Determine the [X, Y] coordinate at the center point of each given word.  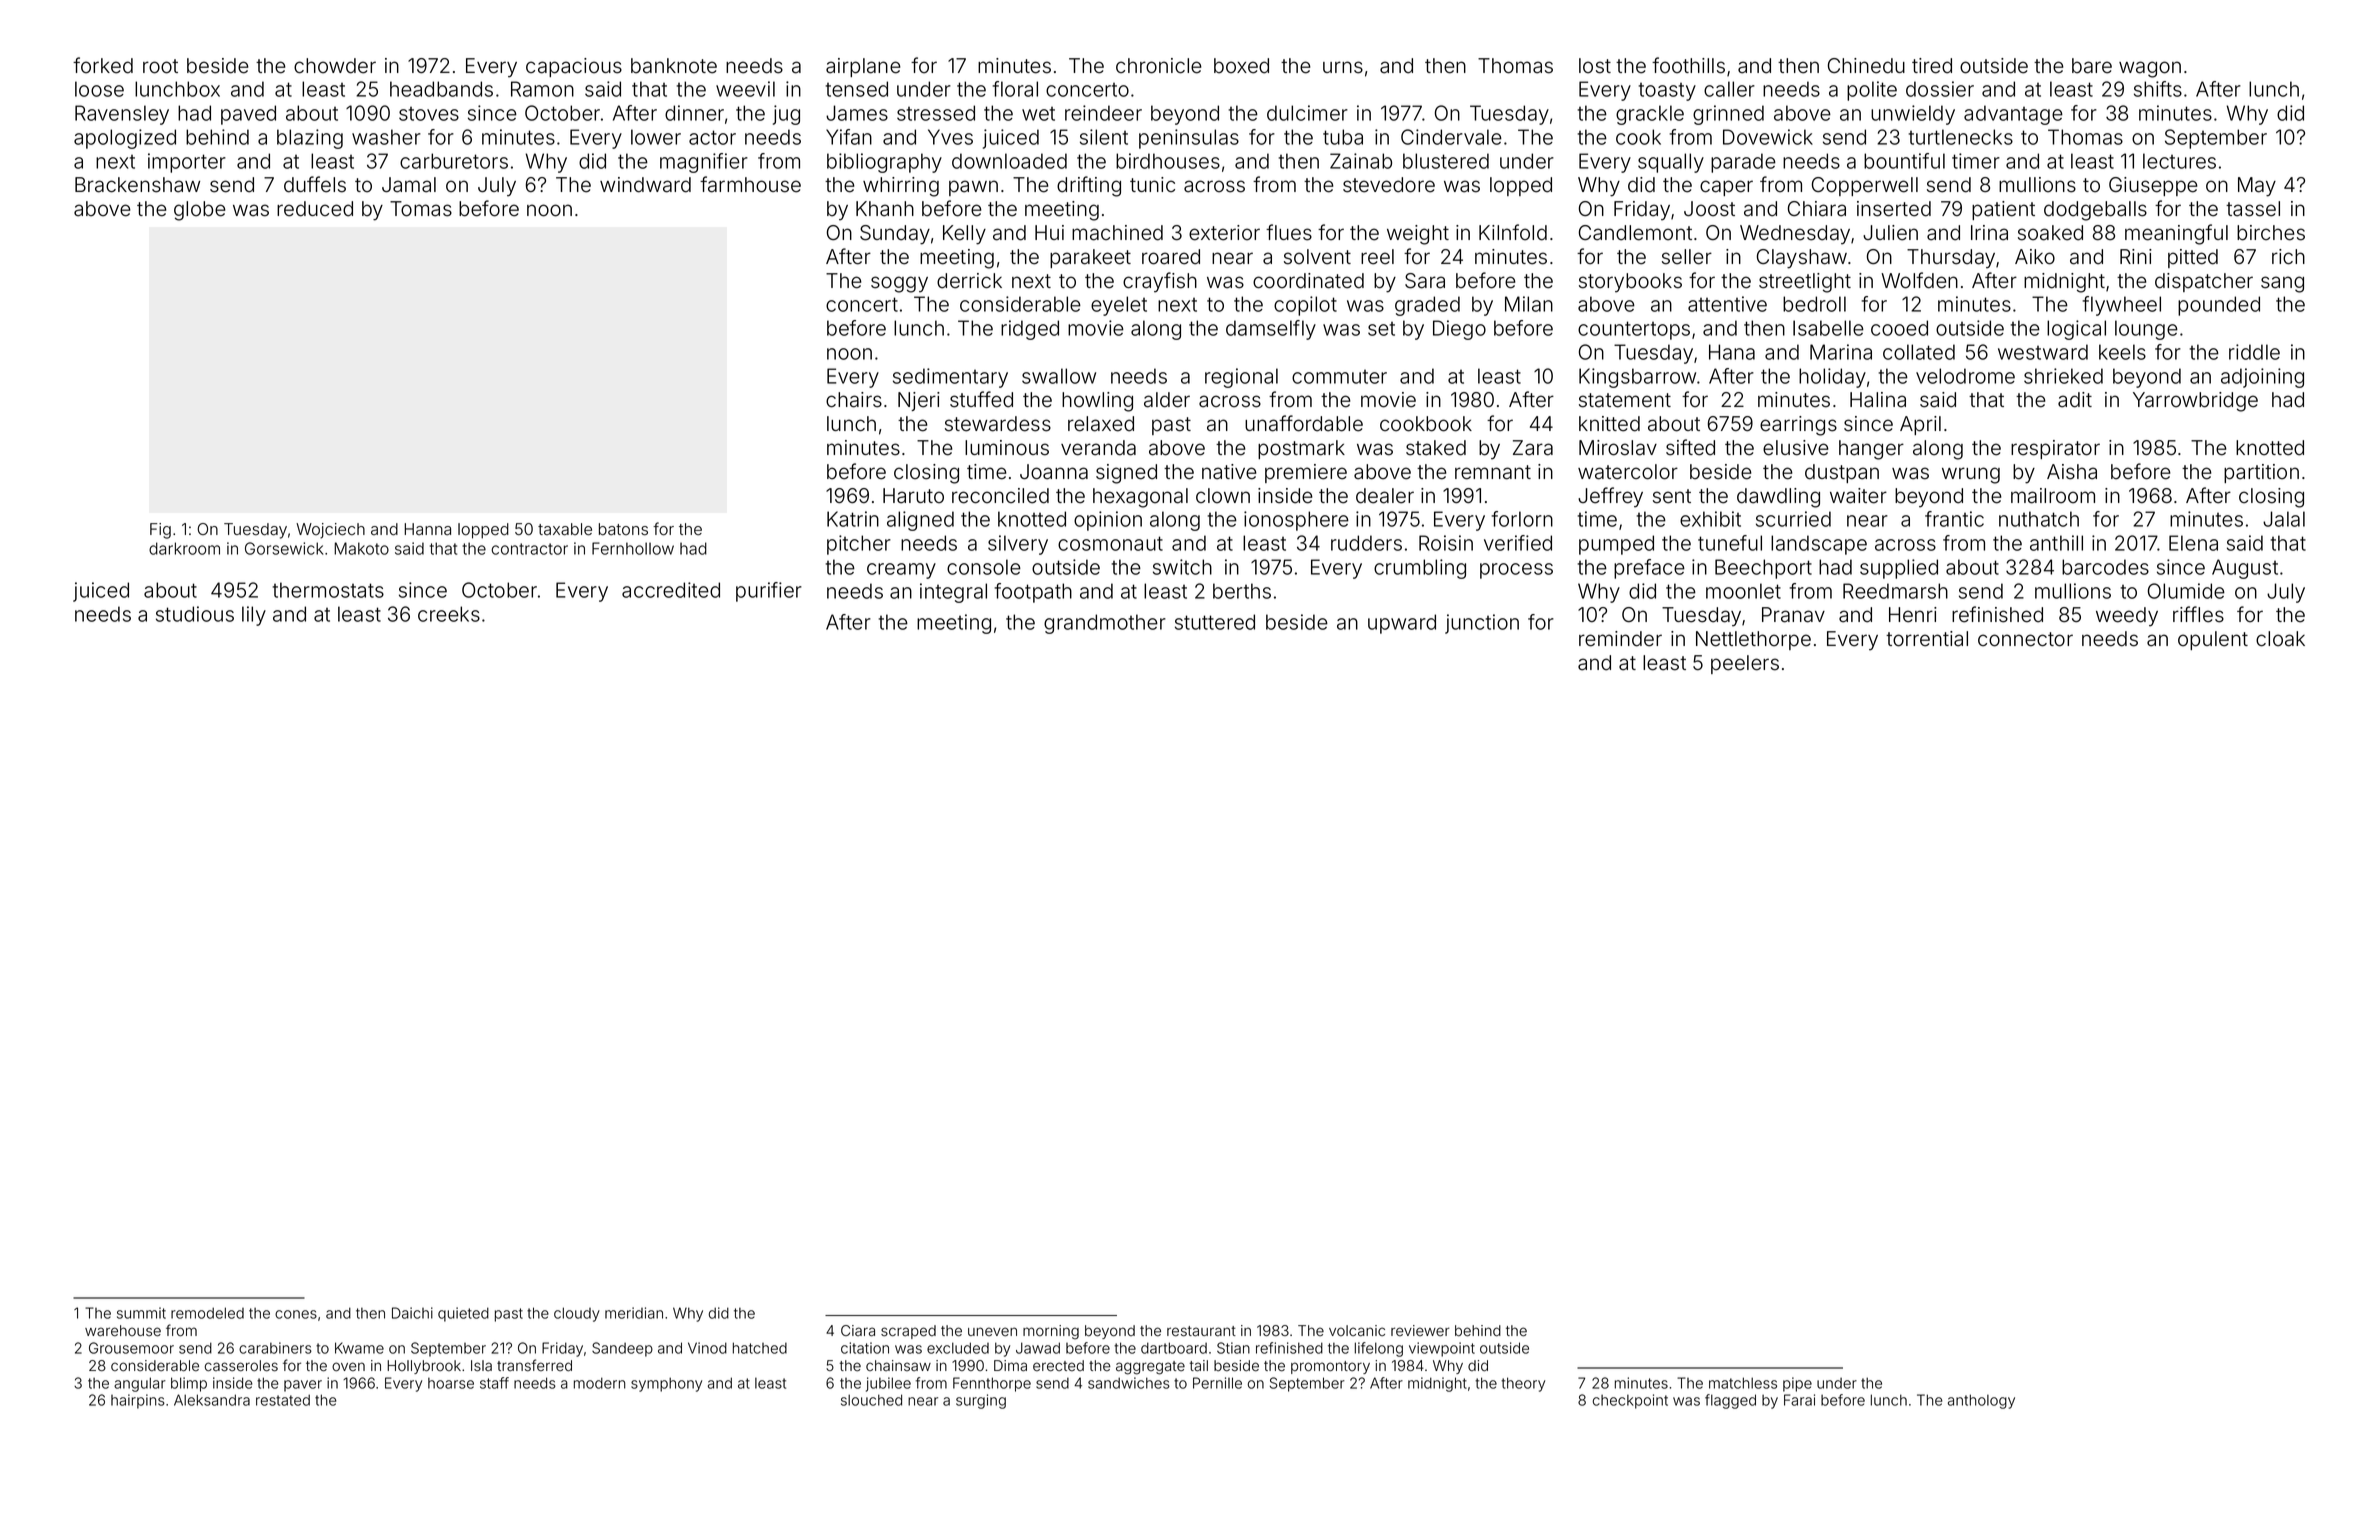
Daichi [412, 1313]
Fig [160, 531]
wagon [2150, 69]
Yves [950, 137]
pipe [1797, 1384]
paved [248, 115]
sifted [1690, 447]
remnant [1493, 472]
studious [195, 614]
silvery [1018, 545]
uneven [992, 1332]
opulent [2213, 640]
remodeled [207, 1313]
